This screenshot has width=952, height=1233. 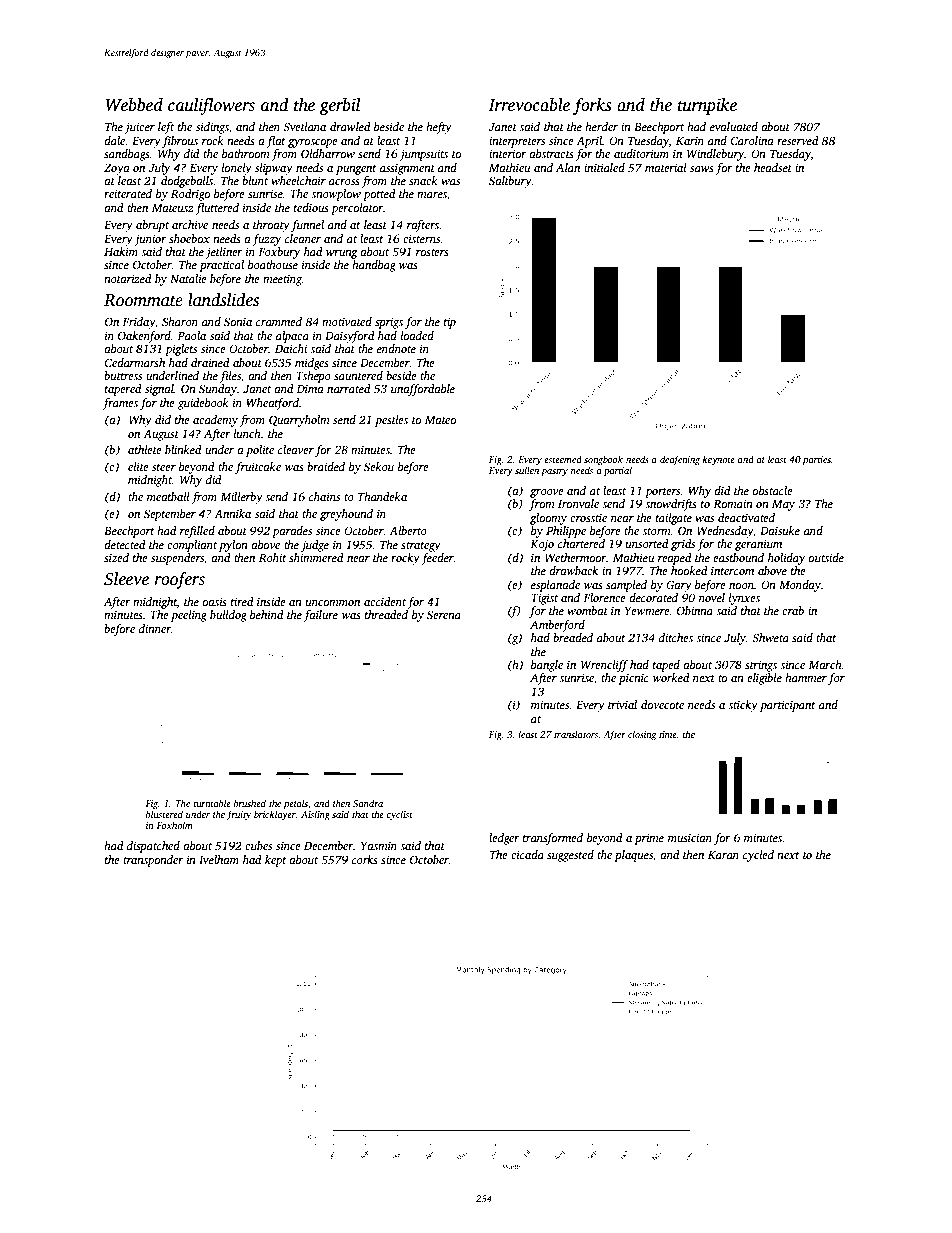 What do you see at coordinates (250, 803) in the screenshot?
I see `brushed` at bounding box center [250, 803].
